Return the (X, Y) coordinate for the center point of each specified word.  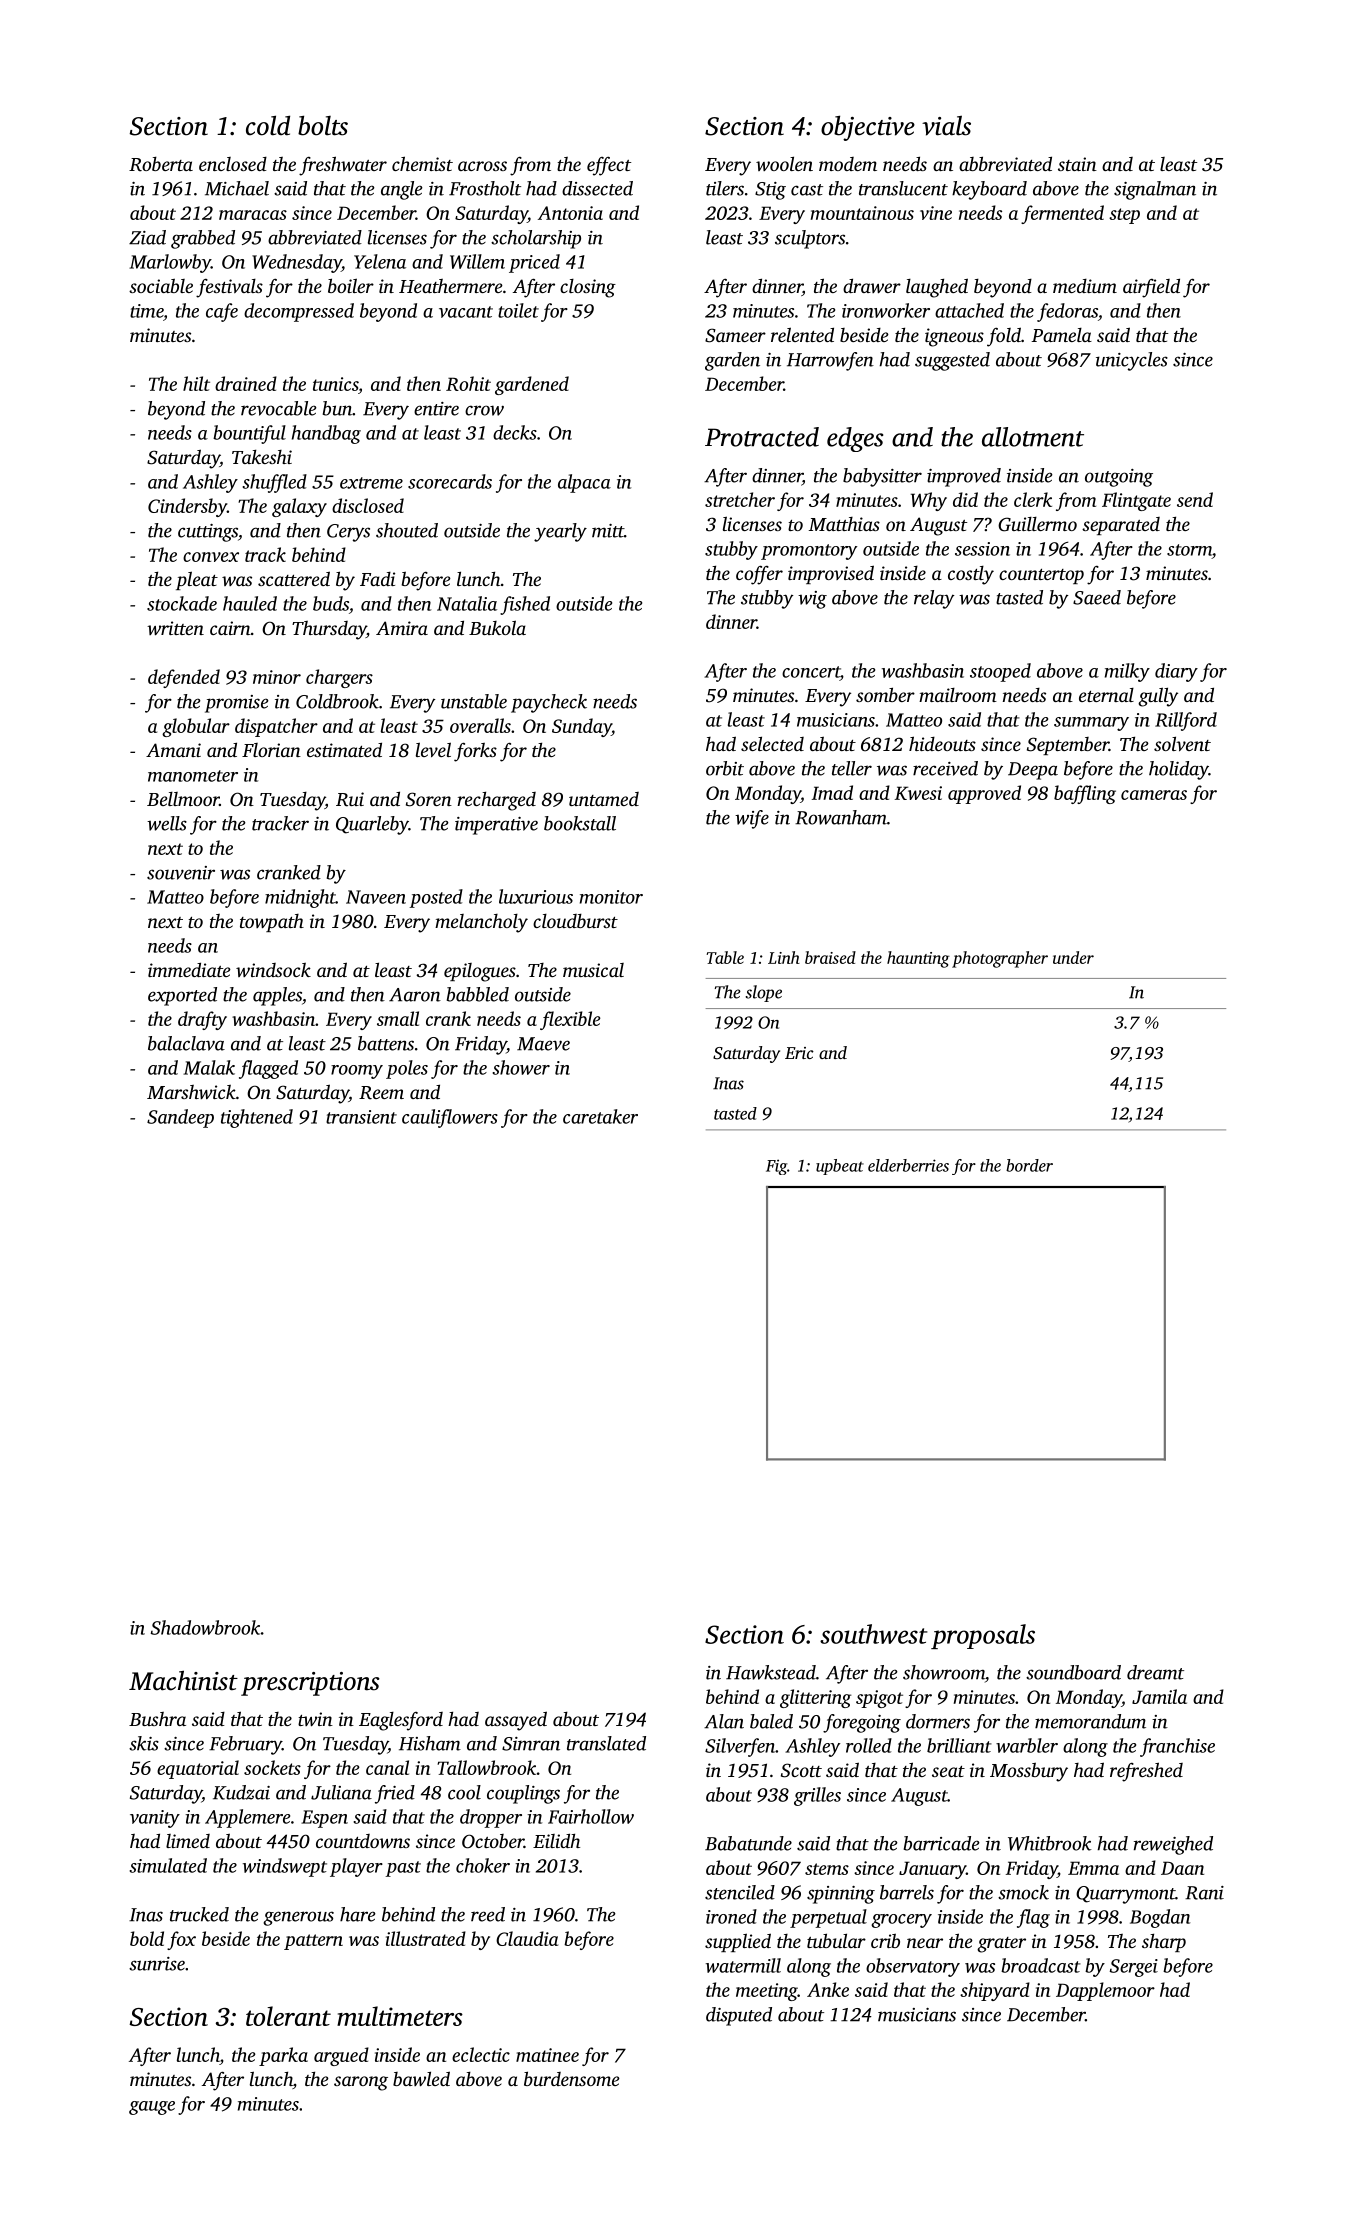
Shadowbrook (206, 1627)
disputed (739, 2016)
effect (609, 166)
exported (182, 996)
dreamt (1155, 1672)
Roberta (161, 164)
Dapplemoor (1105, 1991)
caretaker (600, 1116)
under (1073, 957)
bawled (421, 2078)
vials (946, 125)
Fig (776, 1167)
